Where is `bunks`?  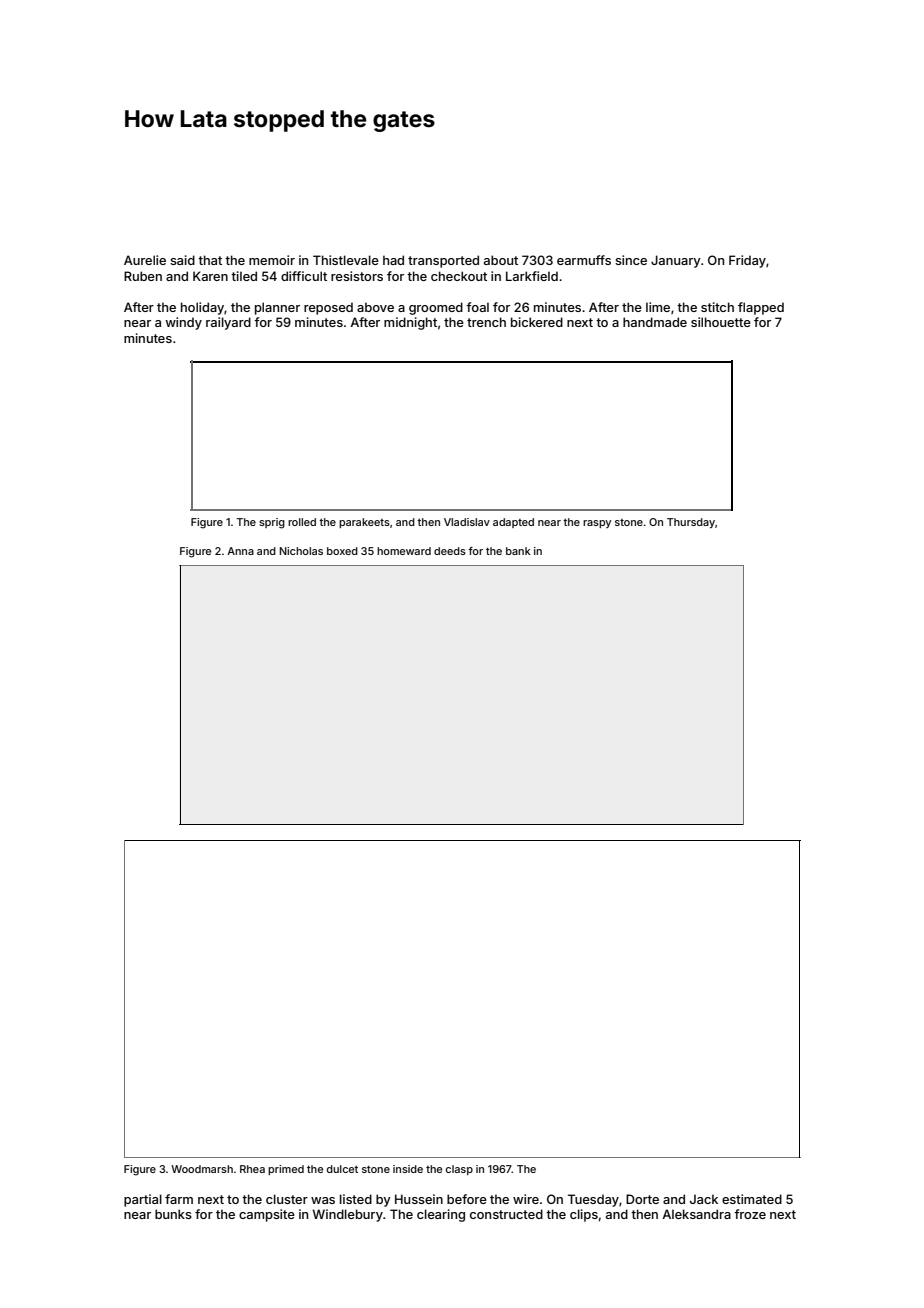 bunks is located at coordinates (173, 1214).
